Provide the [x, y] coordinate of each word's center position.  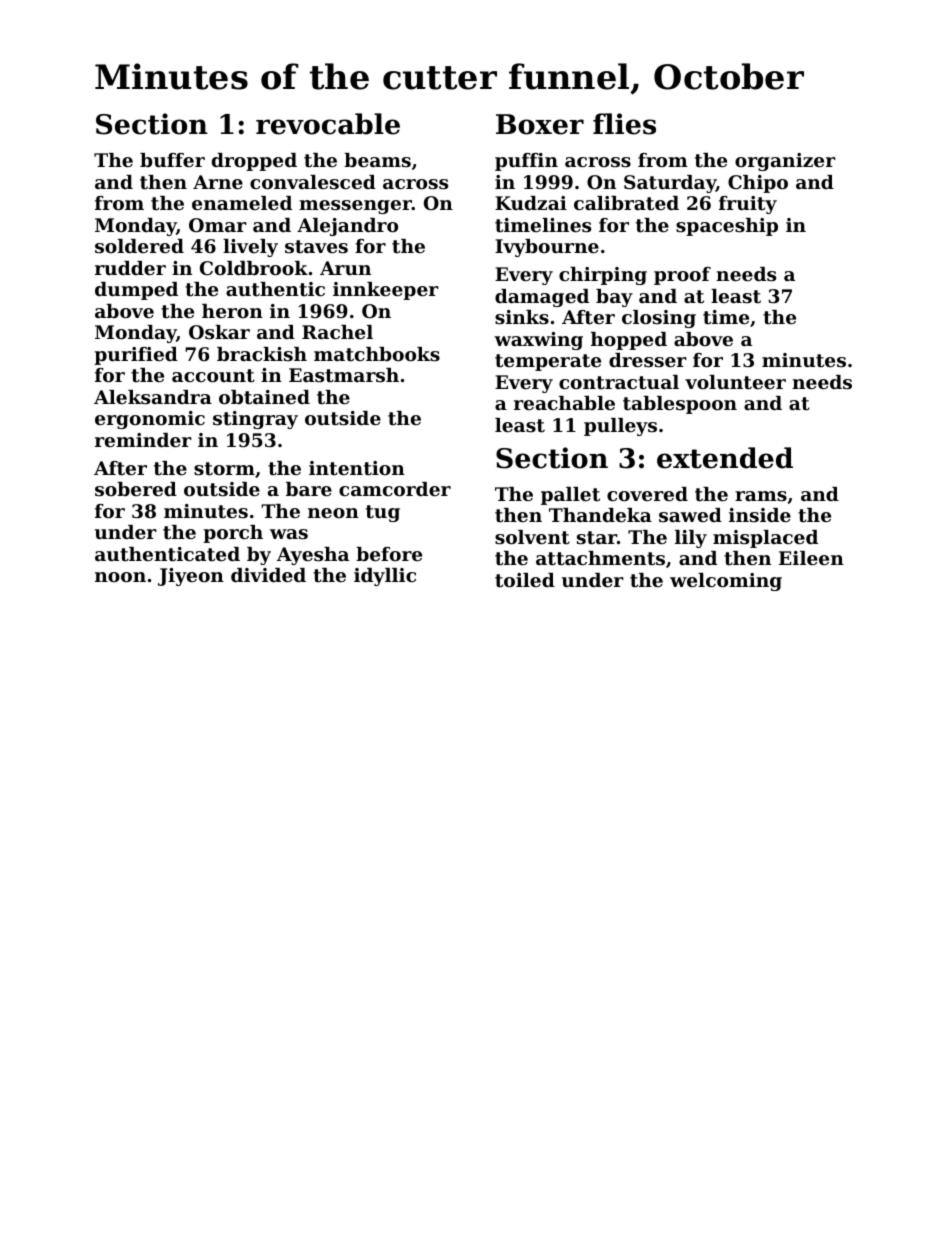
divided [268, 575]
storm [224, 469]
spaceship [727, 227]
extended [725, 458]
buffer [172, 160]
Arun [345, 268]
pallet [570, 496]
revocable [328, 124]
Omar [218, 225]
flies [624, 124]
